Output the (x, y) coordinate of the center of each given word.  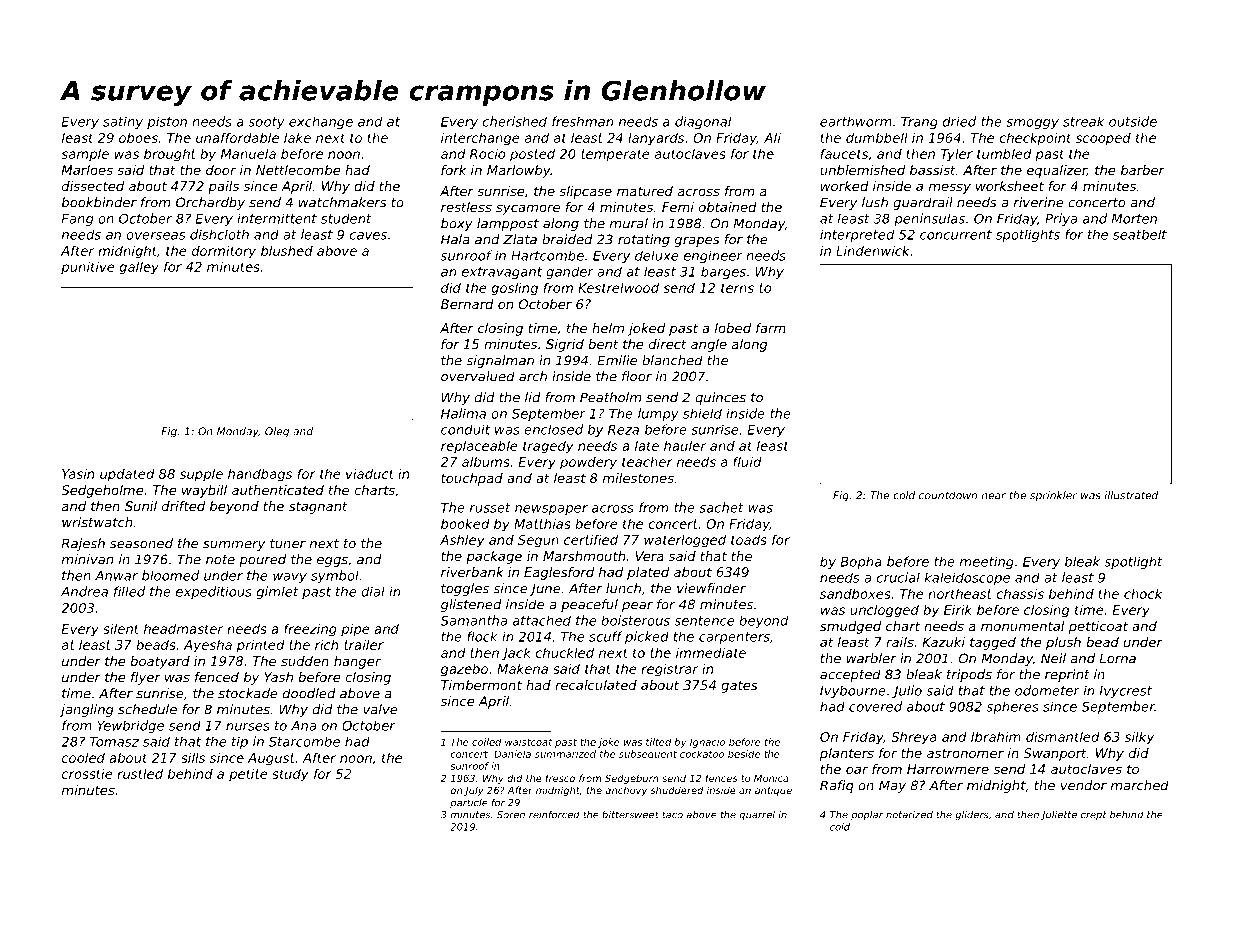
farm (770, 328)
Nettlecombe (298, 170)
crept (1094, 816)
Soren (511, 815)
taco (672, 815)
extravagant (502, 273)
